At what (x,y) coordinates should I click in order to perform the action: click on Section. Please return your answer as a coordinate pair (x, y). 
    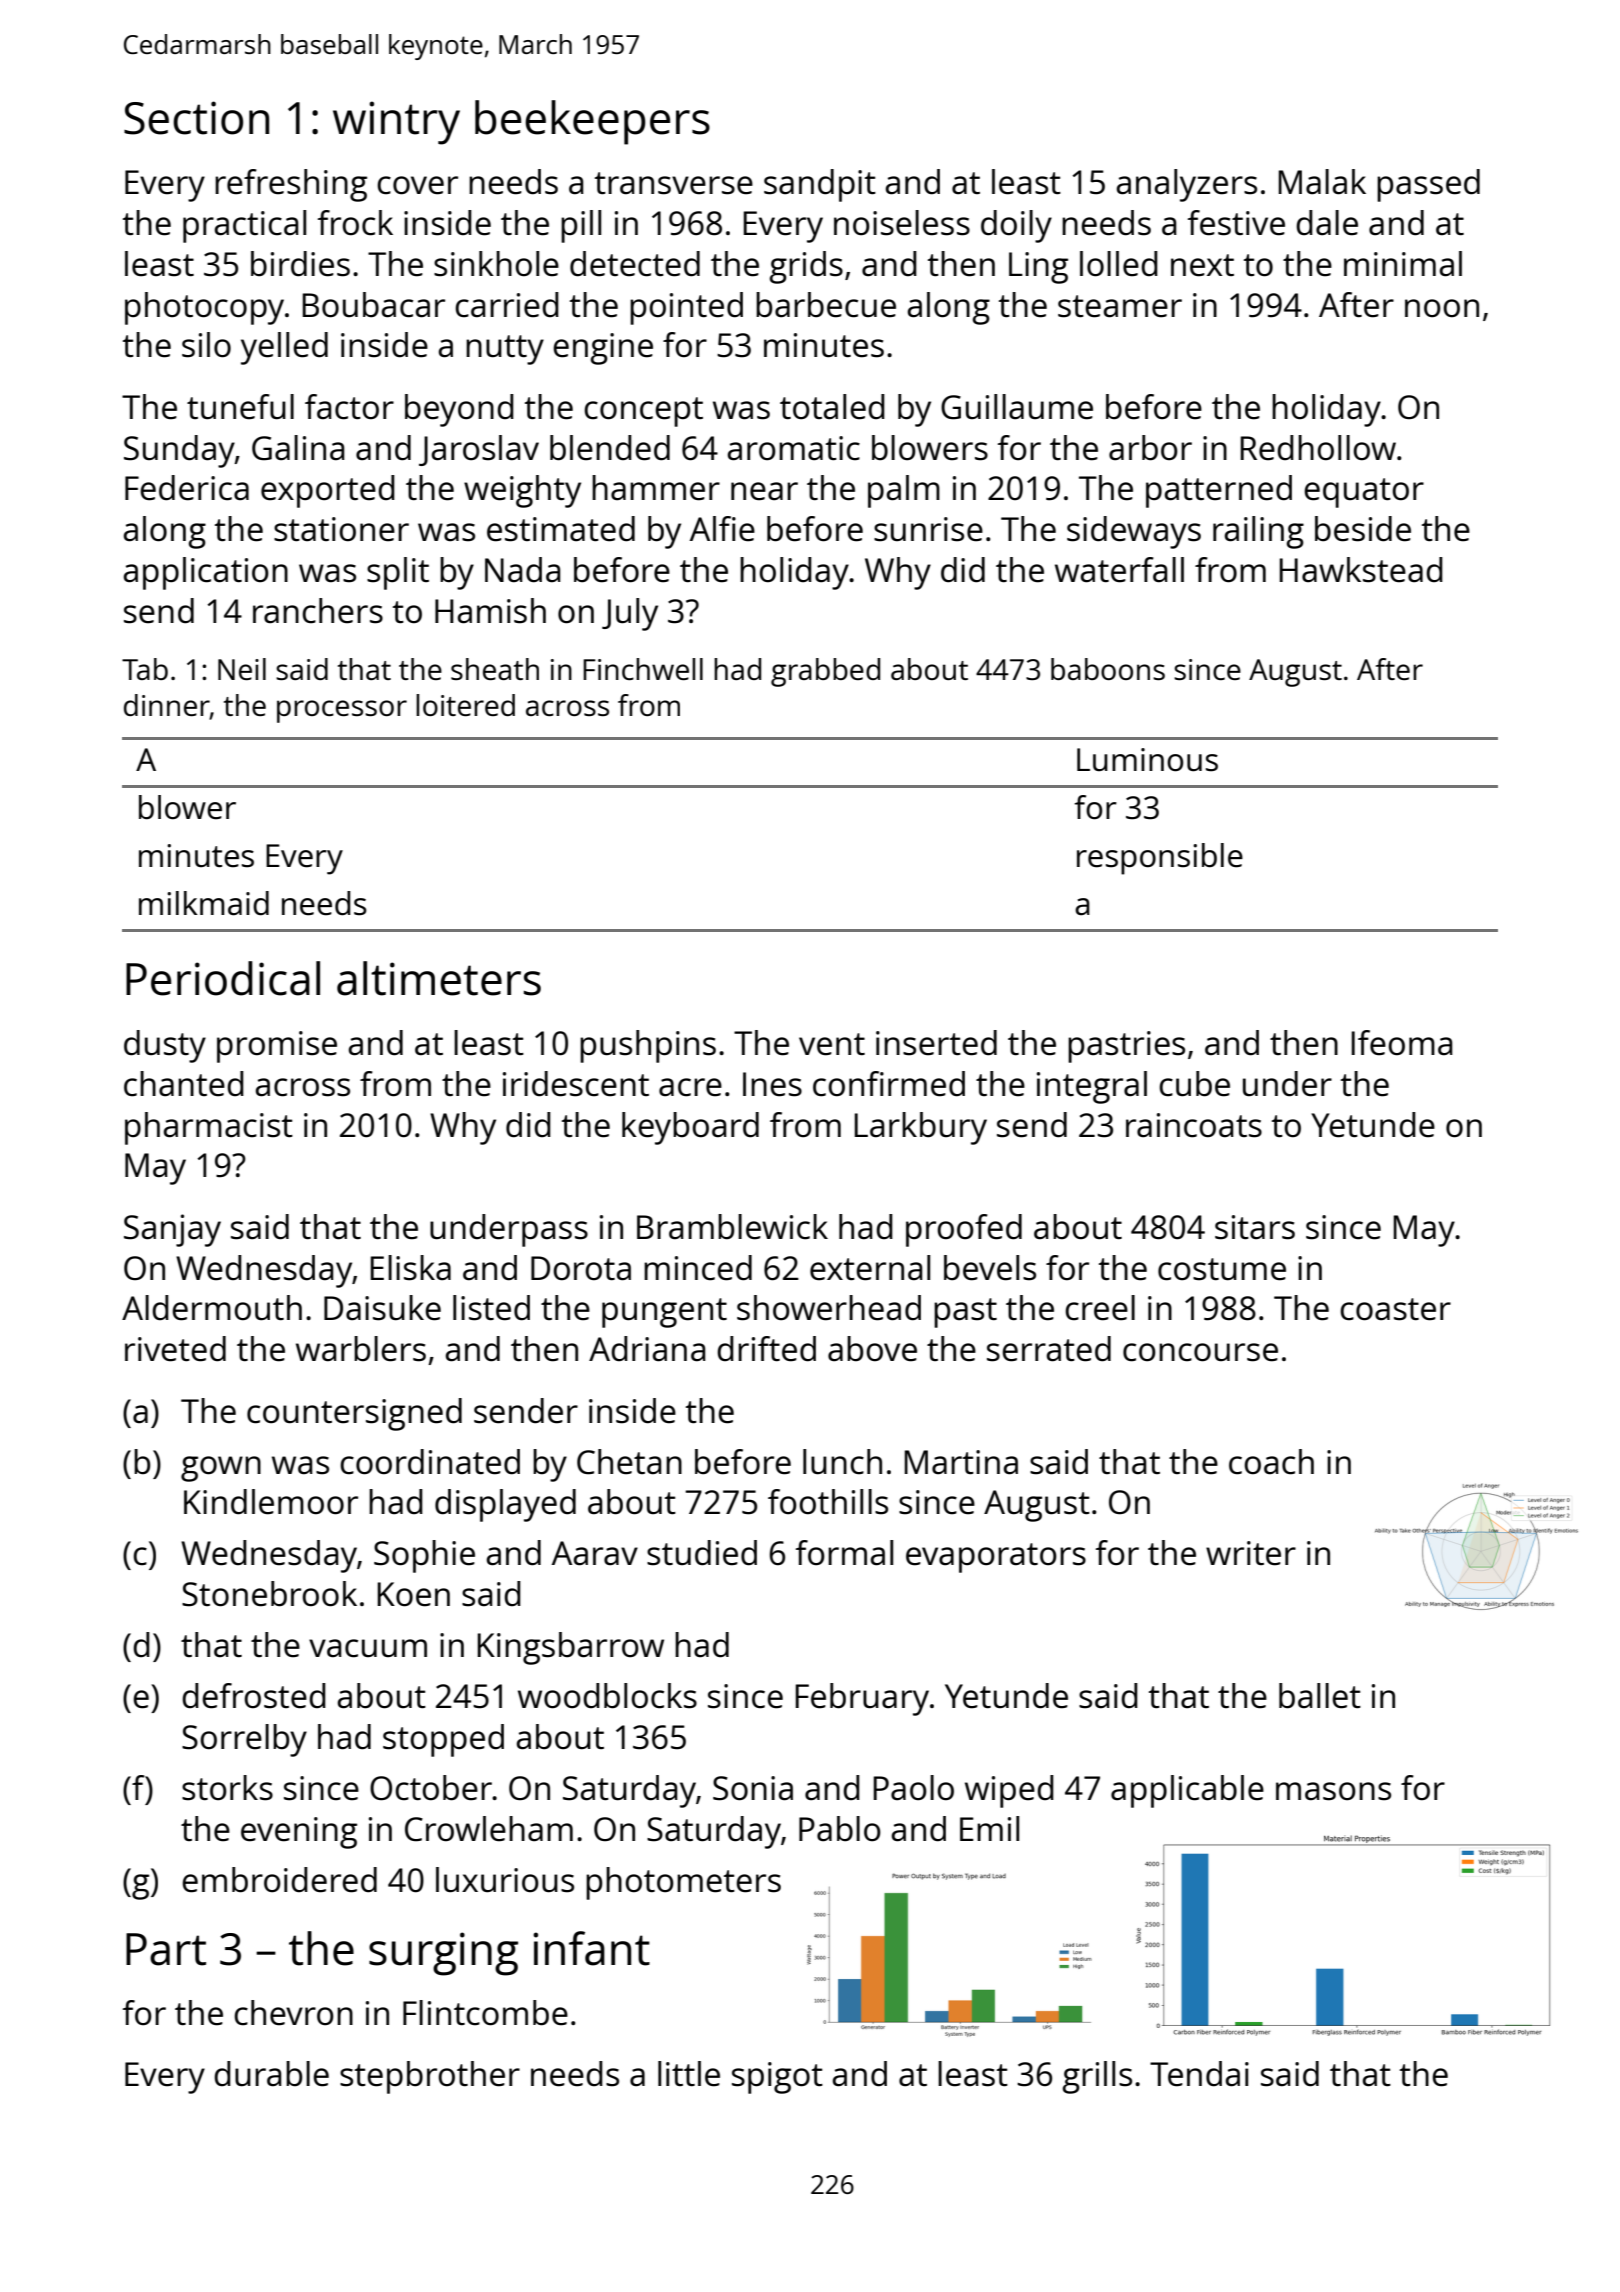
    Looking at the image, I should click on (196, 118).
